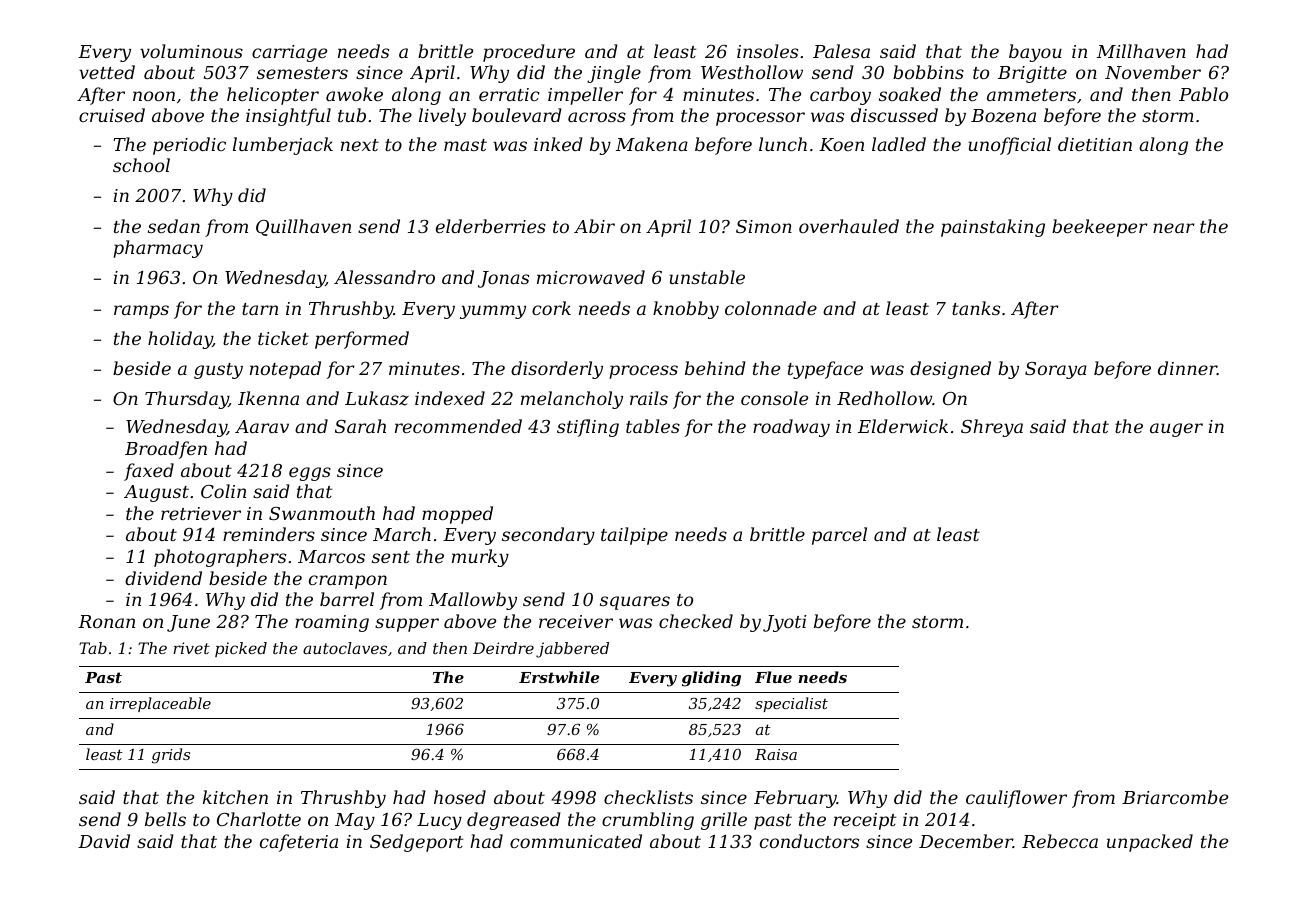 The height and width of the image is (924, 1308). What do you see at coordinates (1174, 228) in the image?
I see `near` at bounding box center [1174, 228].
